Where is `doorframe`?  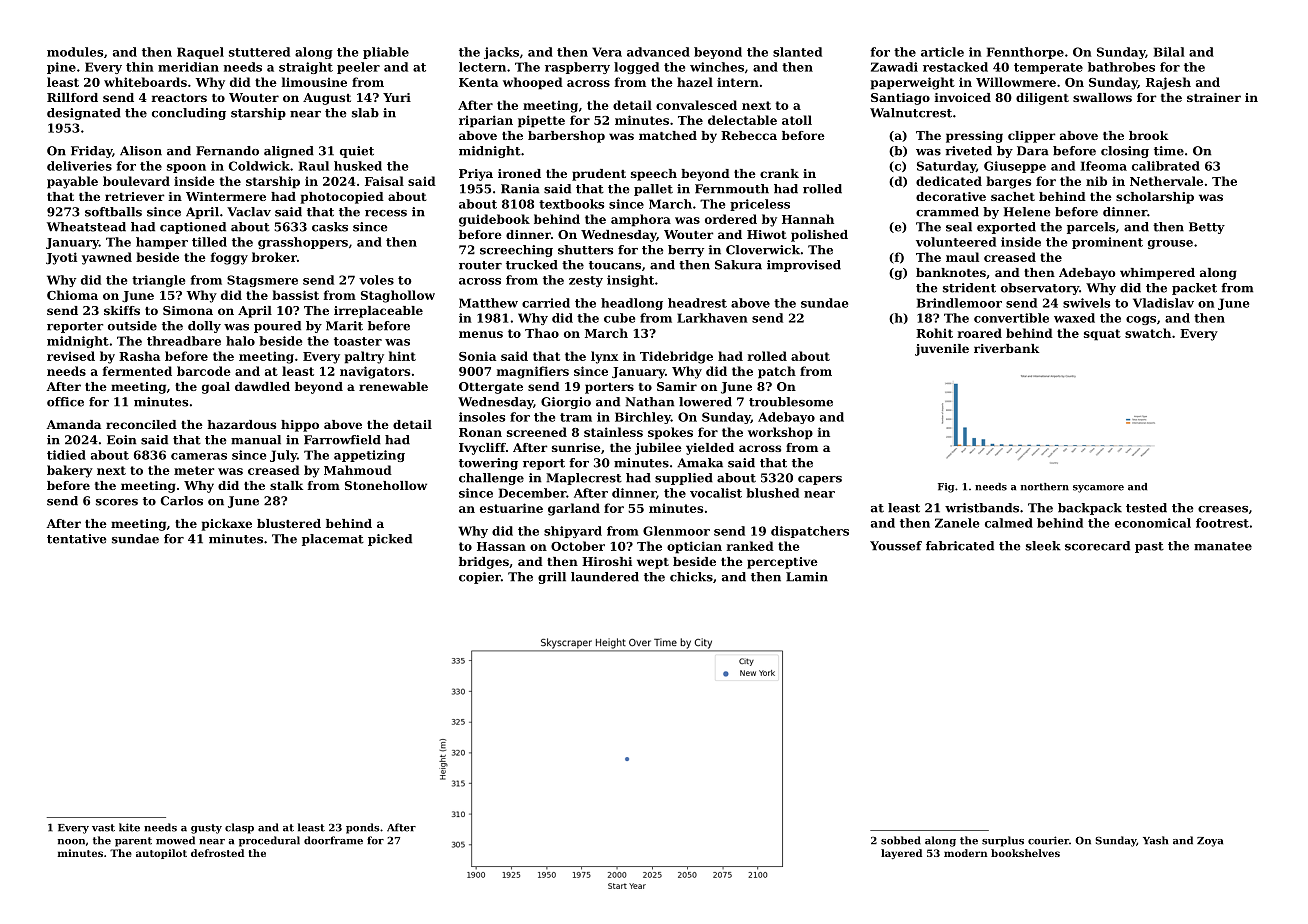 doorframe is located at coordinates (333, 840).
